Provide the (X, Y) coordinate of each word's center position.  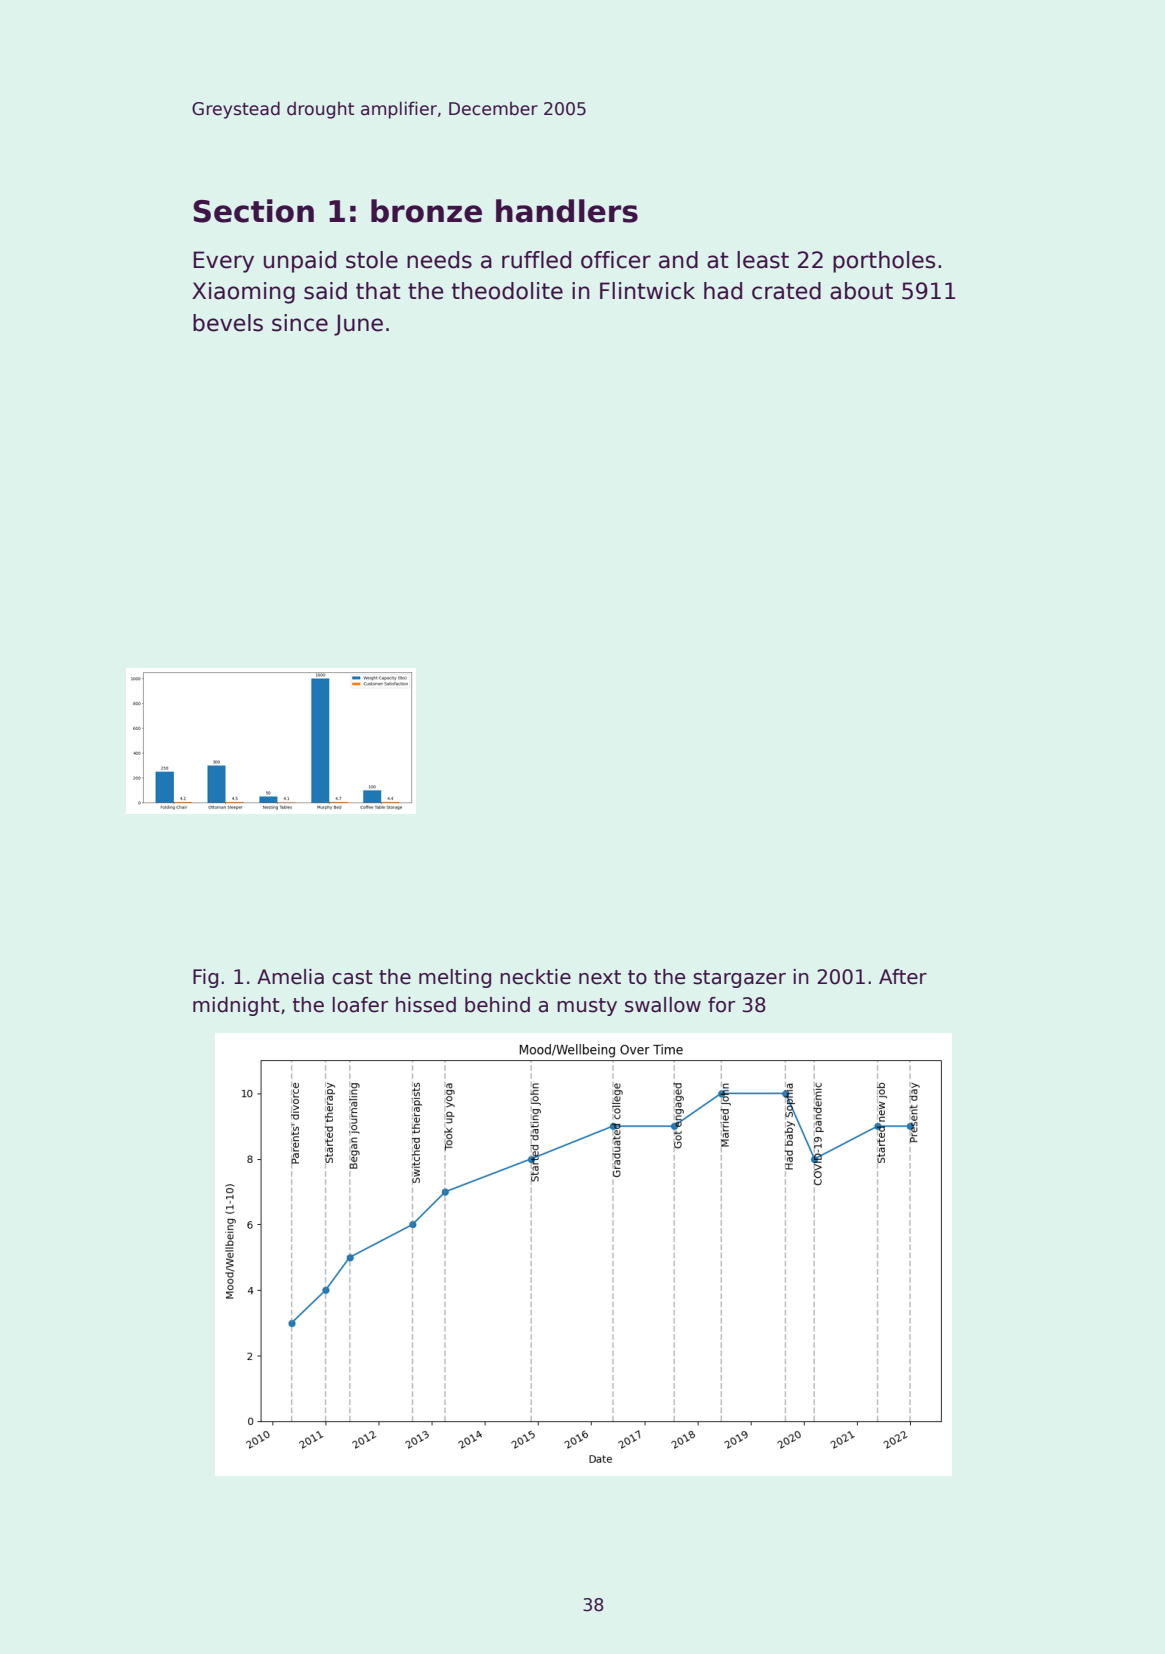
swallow (663, 1005)
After (903, 977)
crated (786, 291)
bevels (228, 323)
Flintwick (647, 291)
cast (352, 977)
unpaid (300, 262)
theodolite (507, 291)
